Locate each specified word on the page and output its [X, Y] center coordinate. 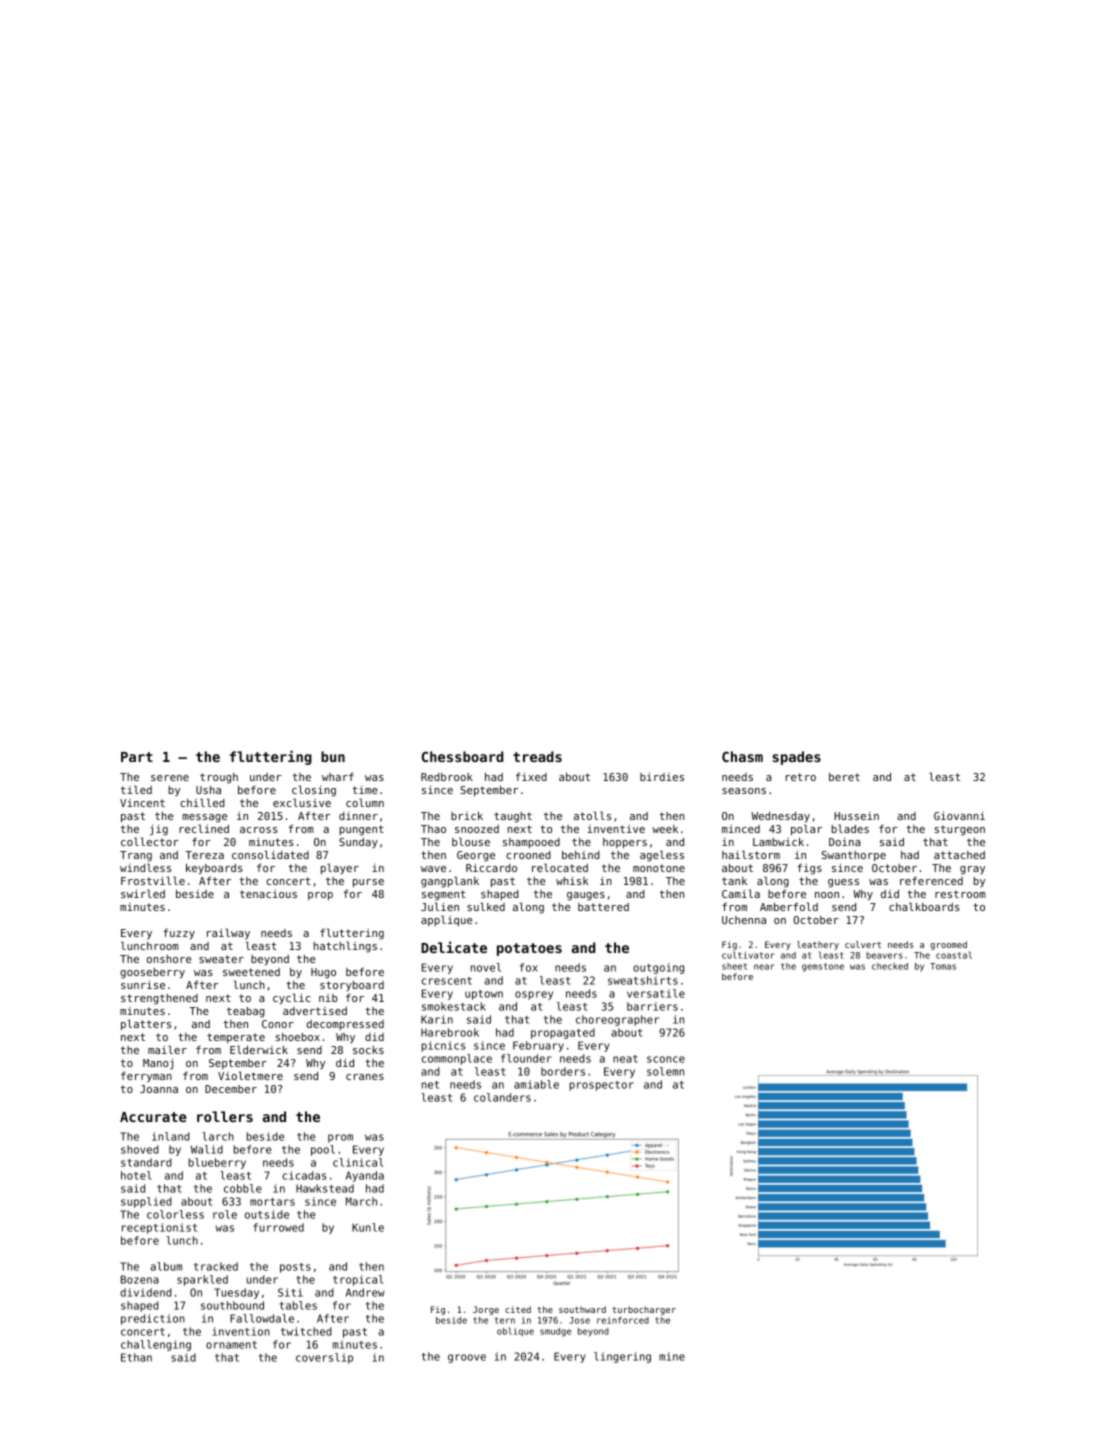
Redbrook [447, 777]
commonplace [457, 1059]
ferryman [146, 1077]
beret [844, 777]
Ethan [136, 1357]
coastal [954, 955]
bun [333, 756]
